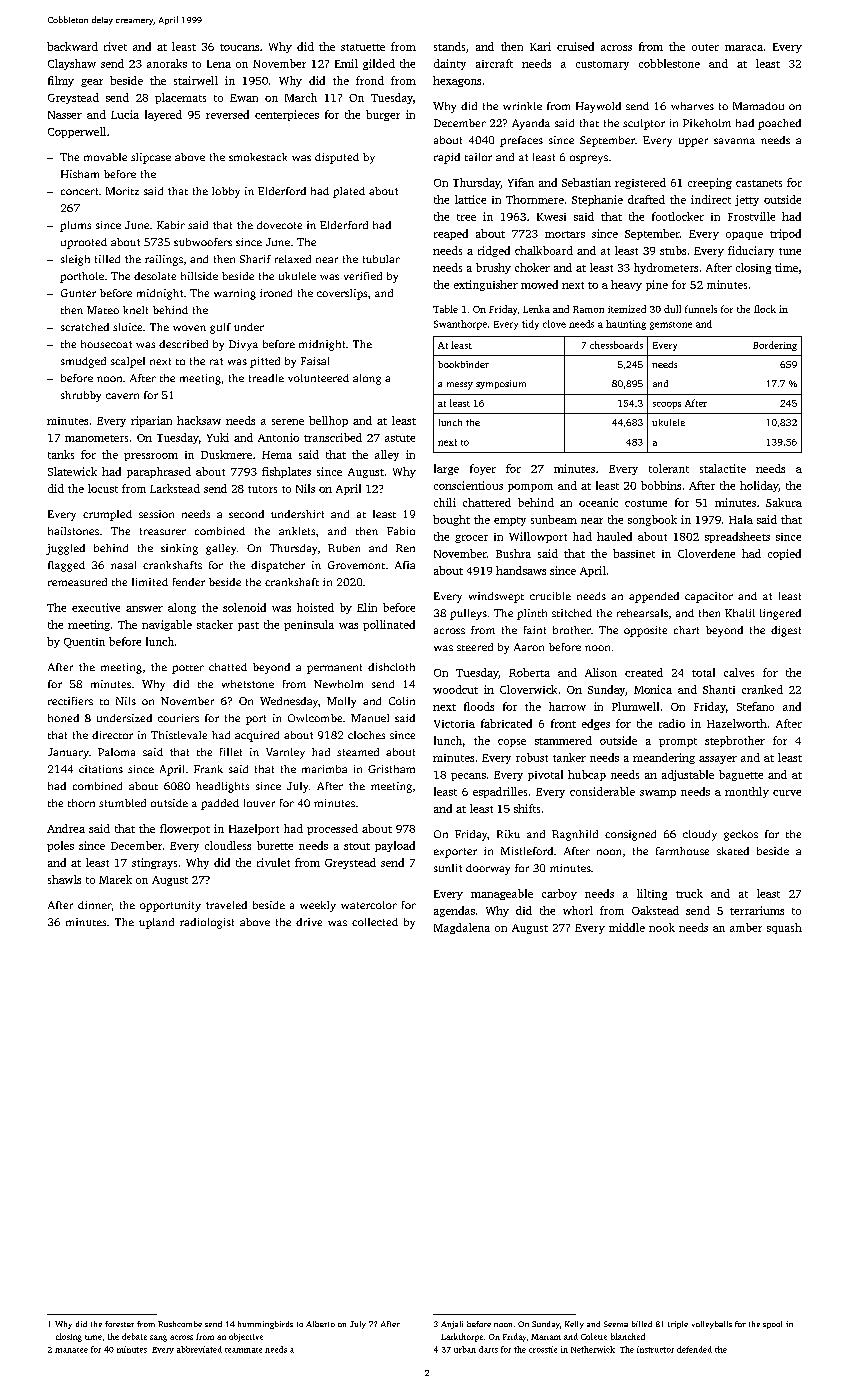 The width and height of the page is (849, 1400). I want to click on stacker, so click(215, 624).
